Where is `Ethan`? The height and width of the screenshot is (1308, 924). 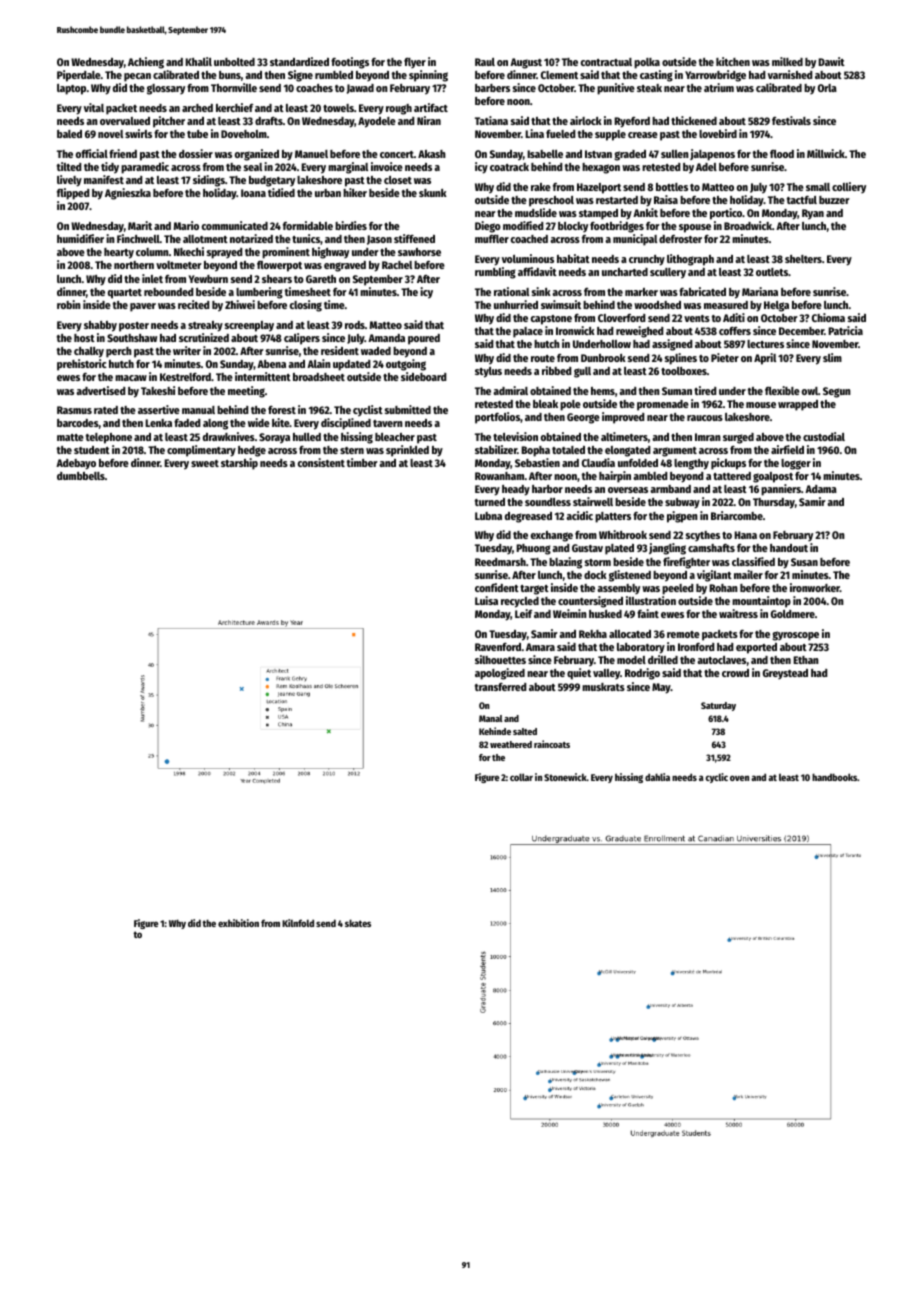
Ethan is located at coordinates (806, 660).
